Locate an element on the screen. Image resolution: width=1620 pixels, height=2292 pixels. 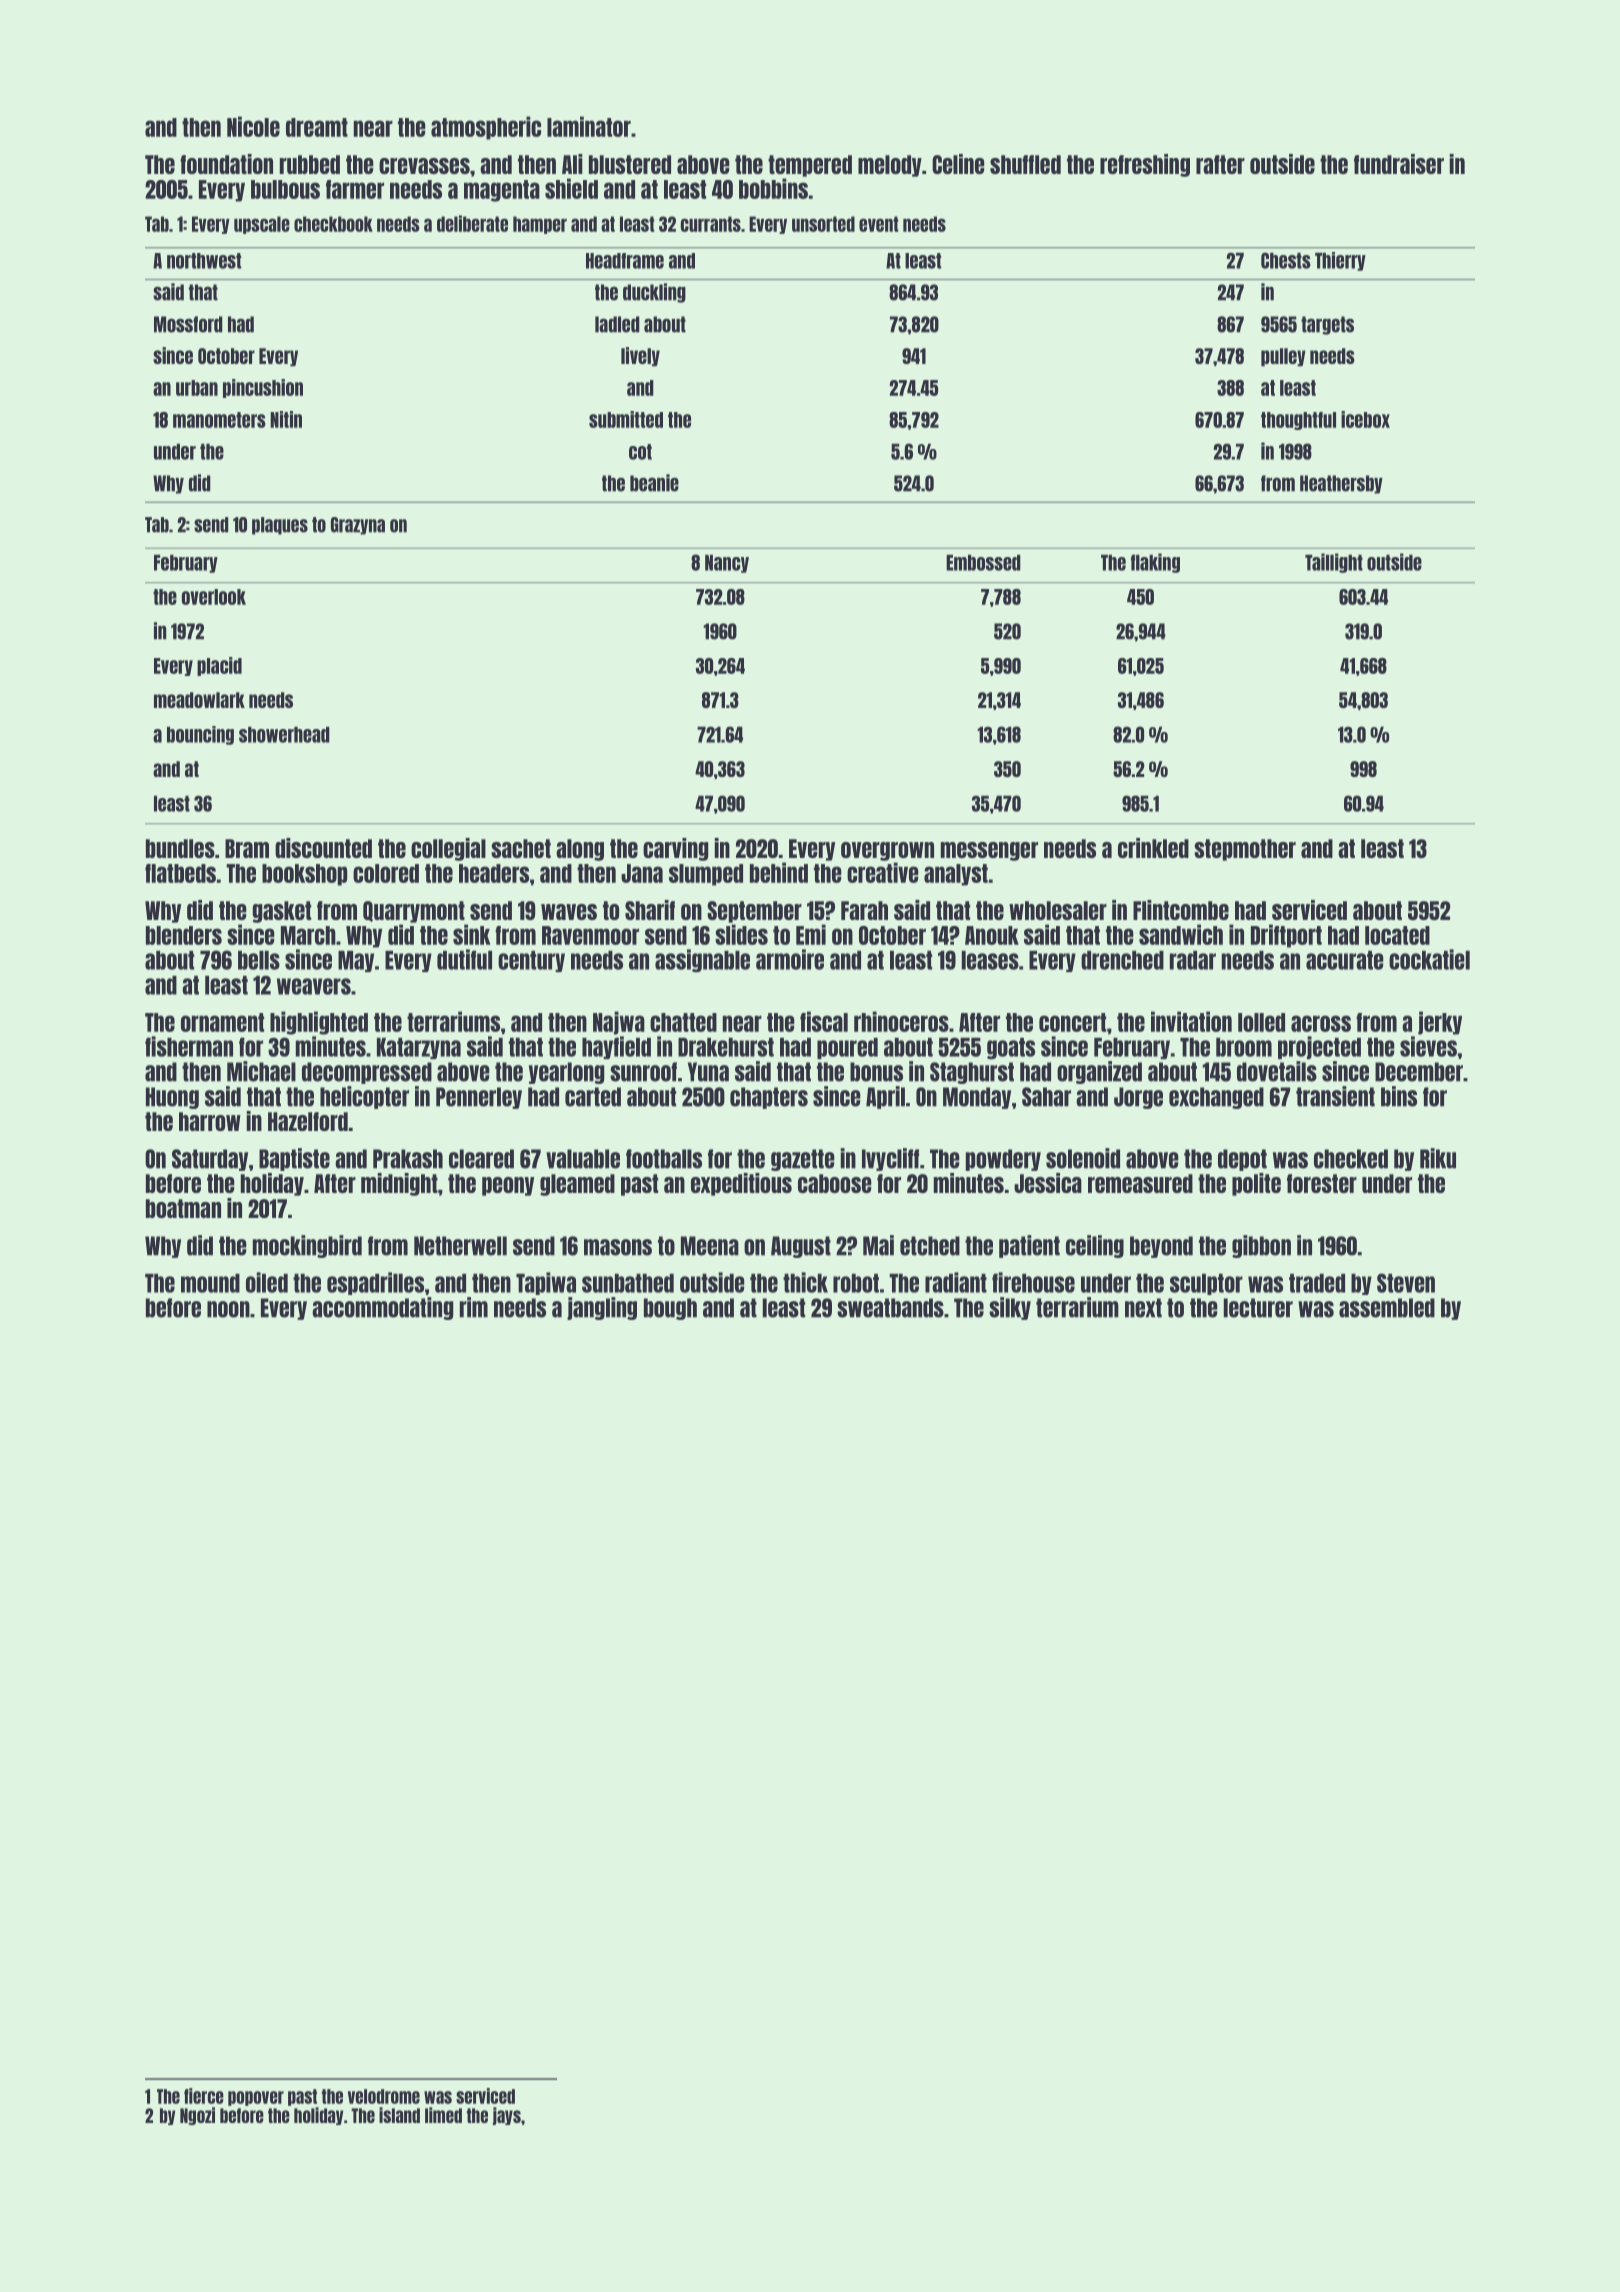
Nicole is located at coordinates (253, 126).
